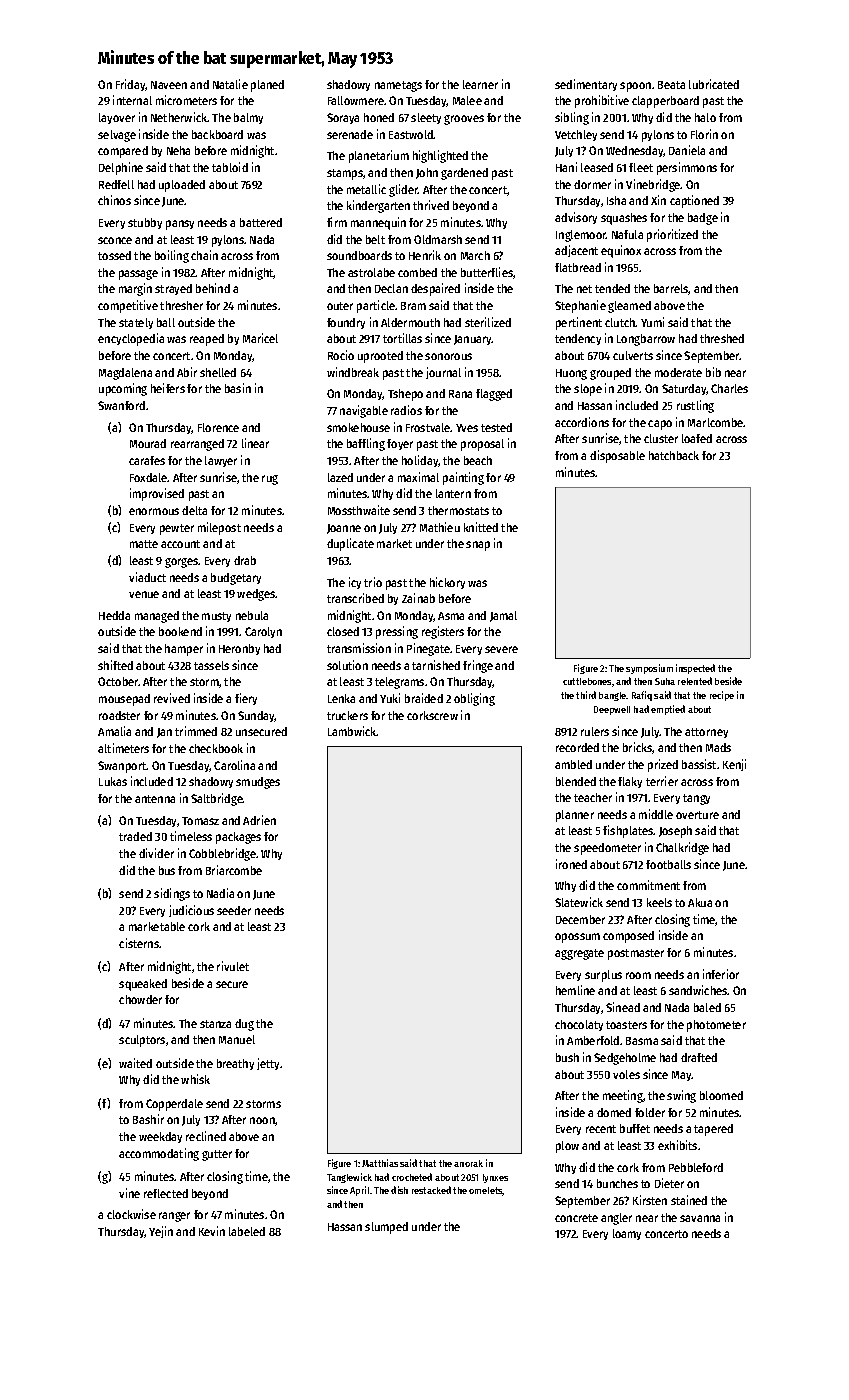 The image size is (849, 1400). I want to click on opossum, so click(577, 938).
